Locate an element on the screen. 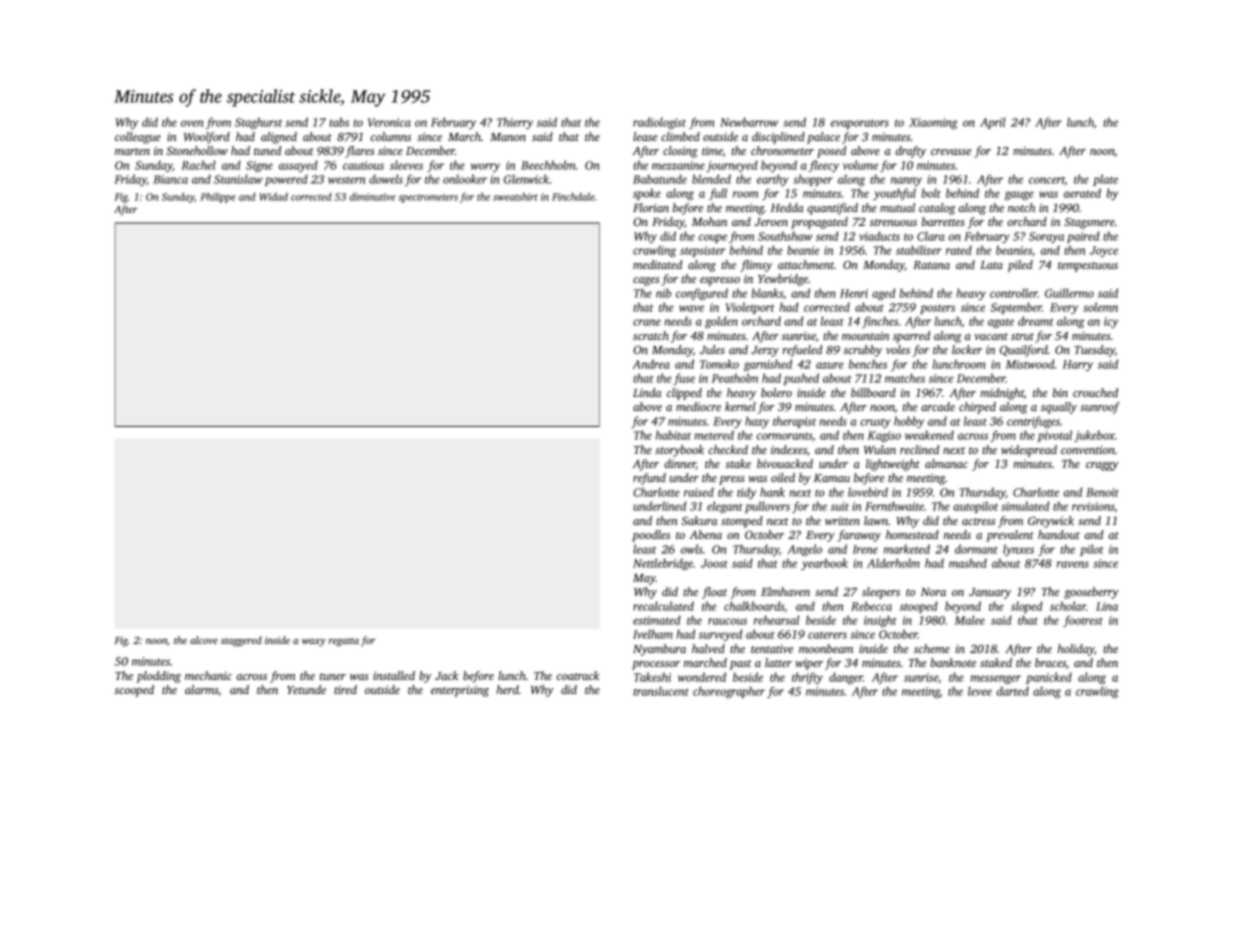 This screenshot has height=952, width=1233. Philippe is located at coordinates (218, 198).
